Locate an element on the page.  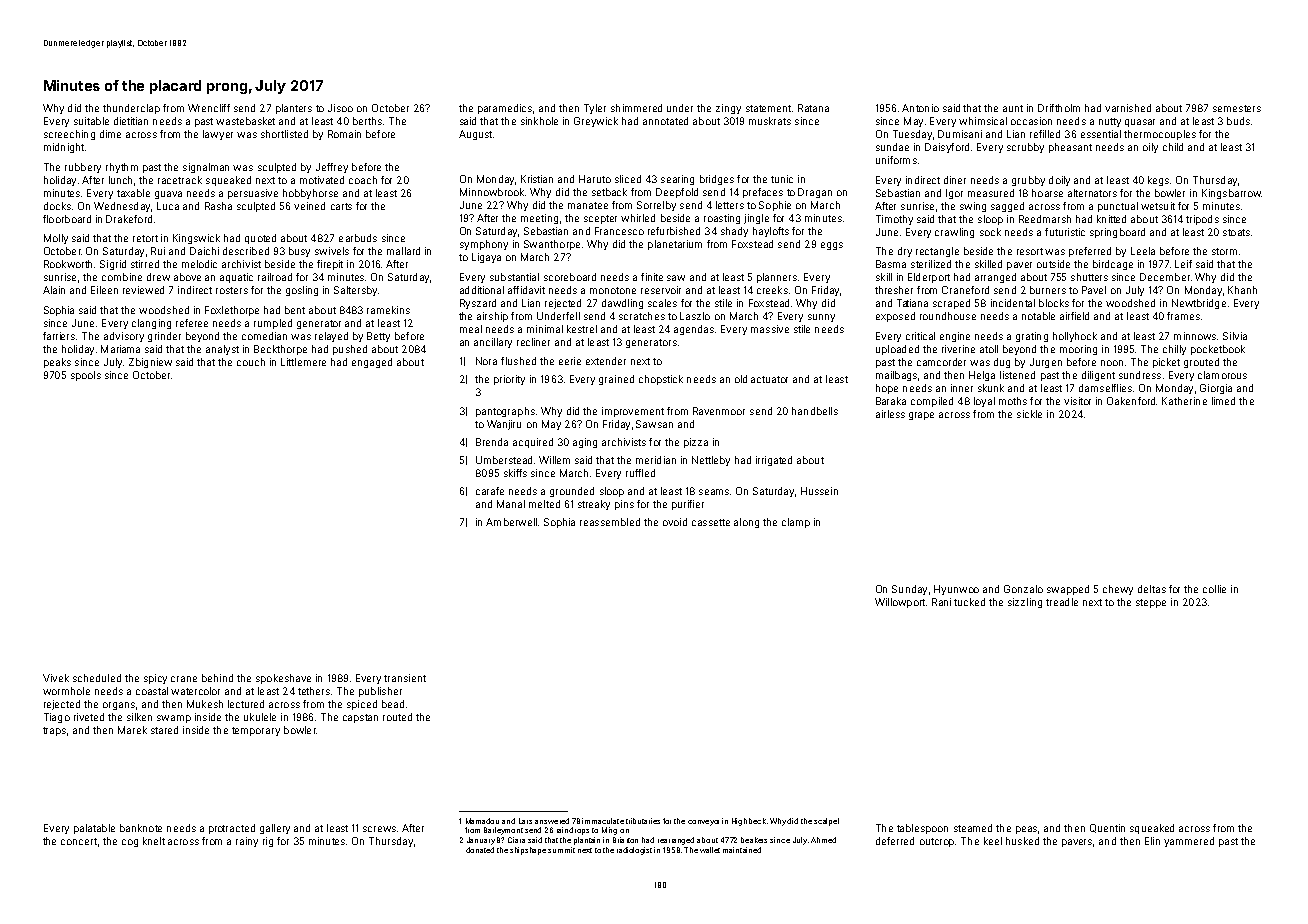
Highbeck is located at coordinates (749, 822).
